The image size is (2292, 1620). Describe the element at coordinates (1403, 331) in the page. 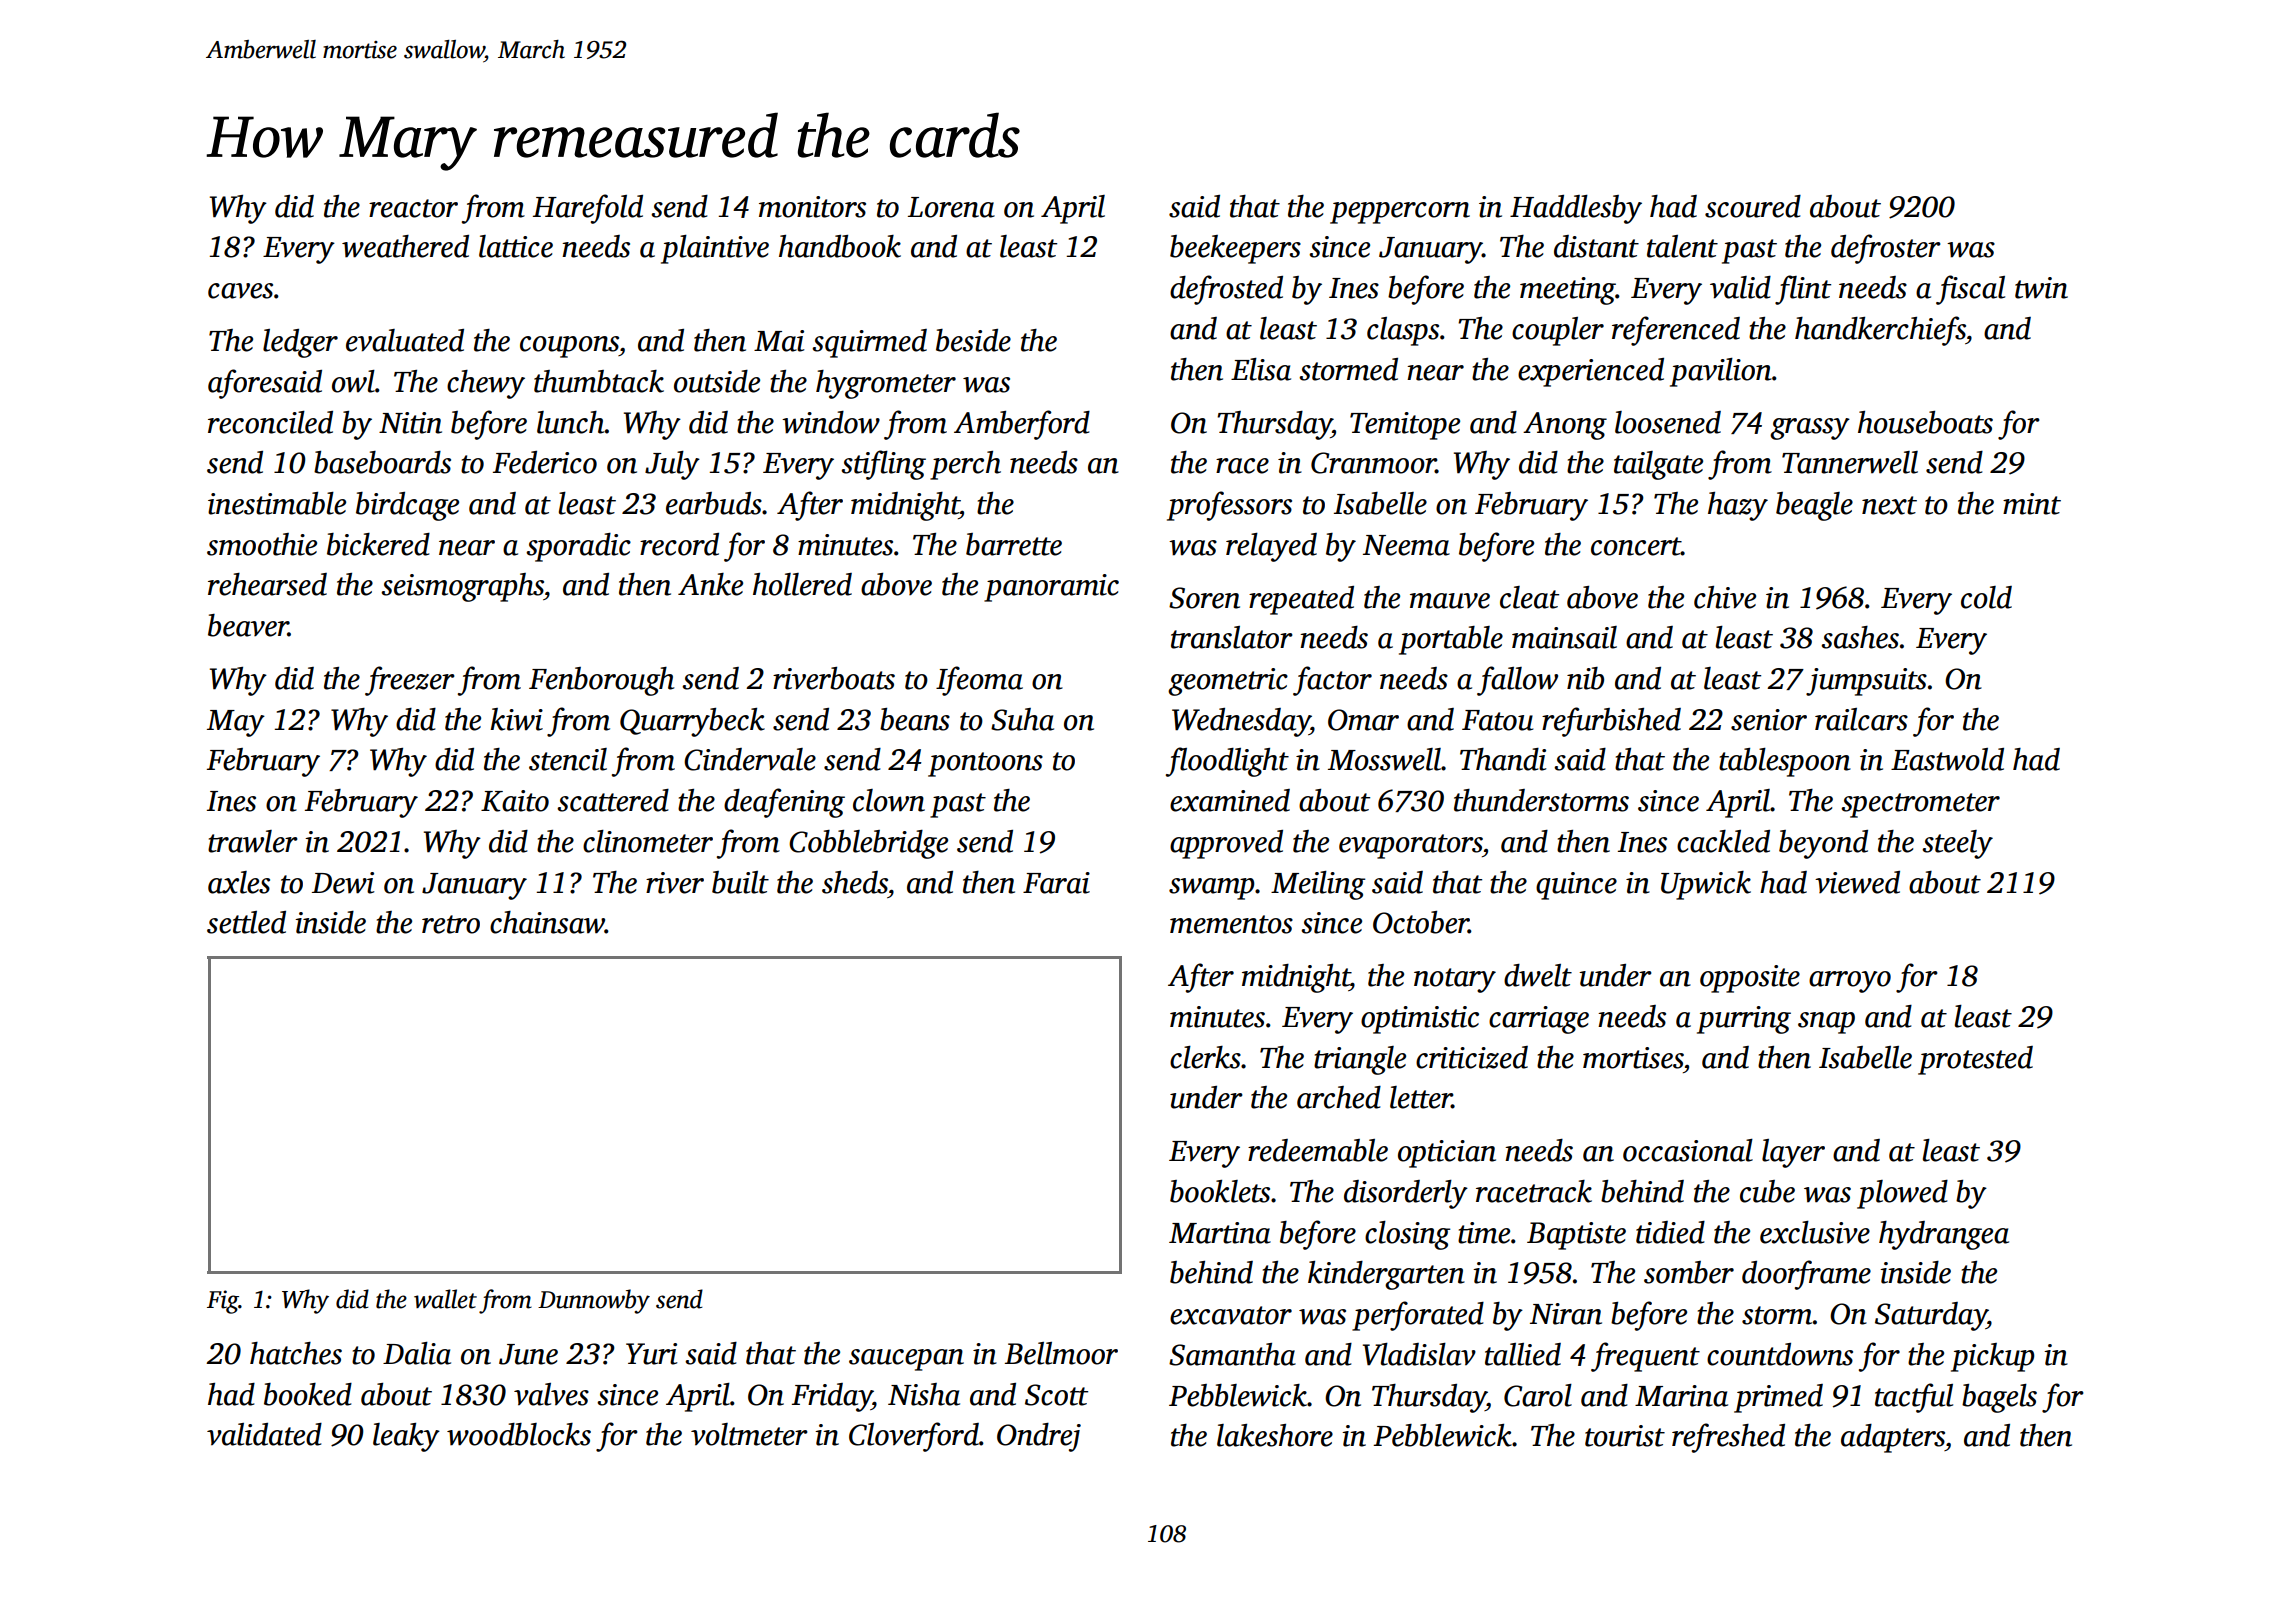

I see `clasps` at that location.
